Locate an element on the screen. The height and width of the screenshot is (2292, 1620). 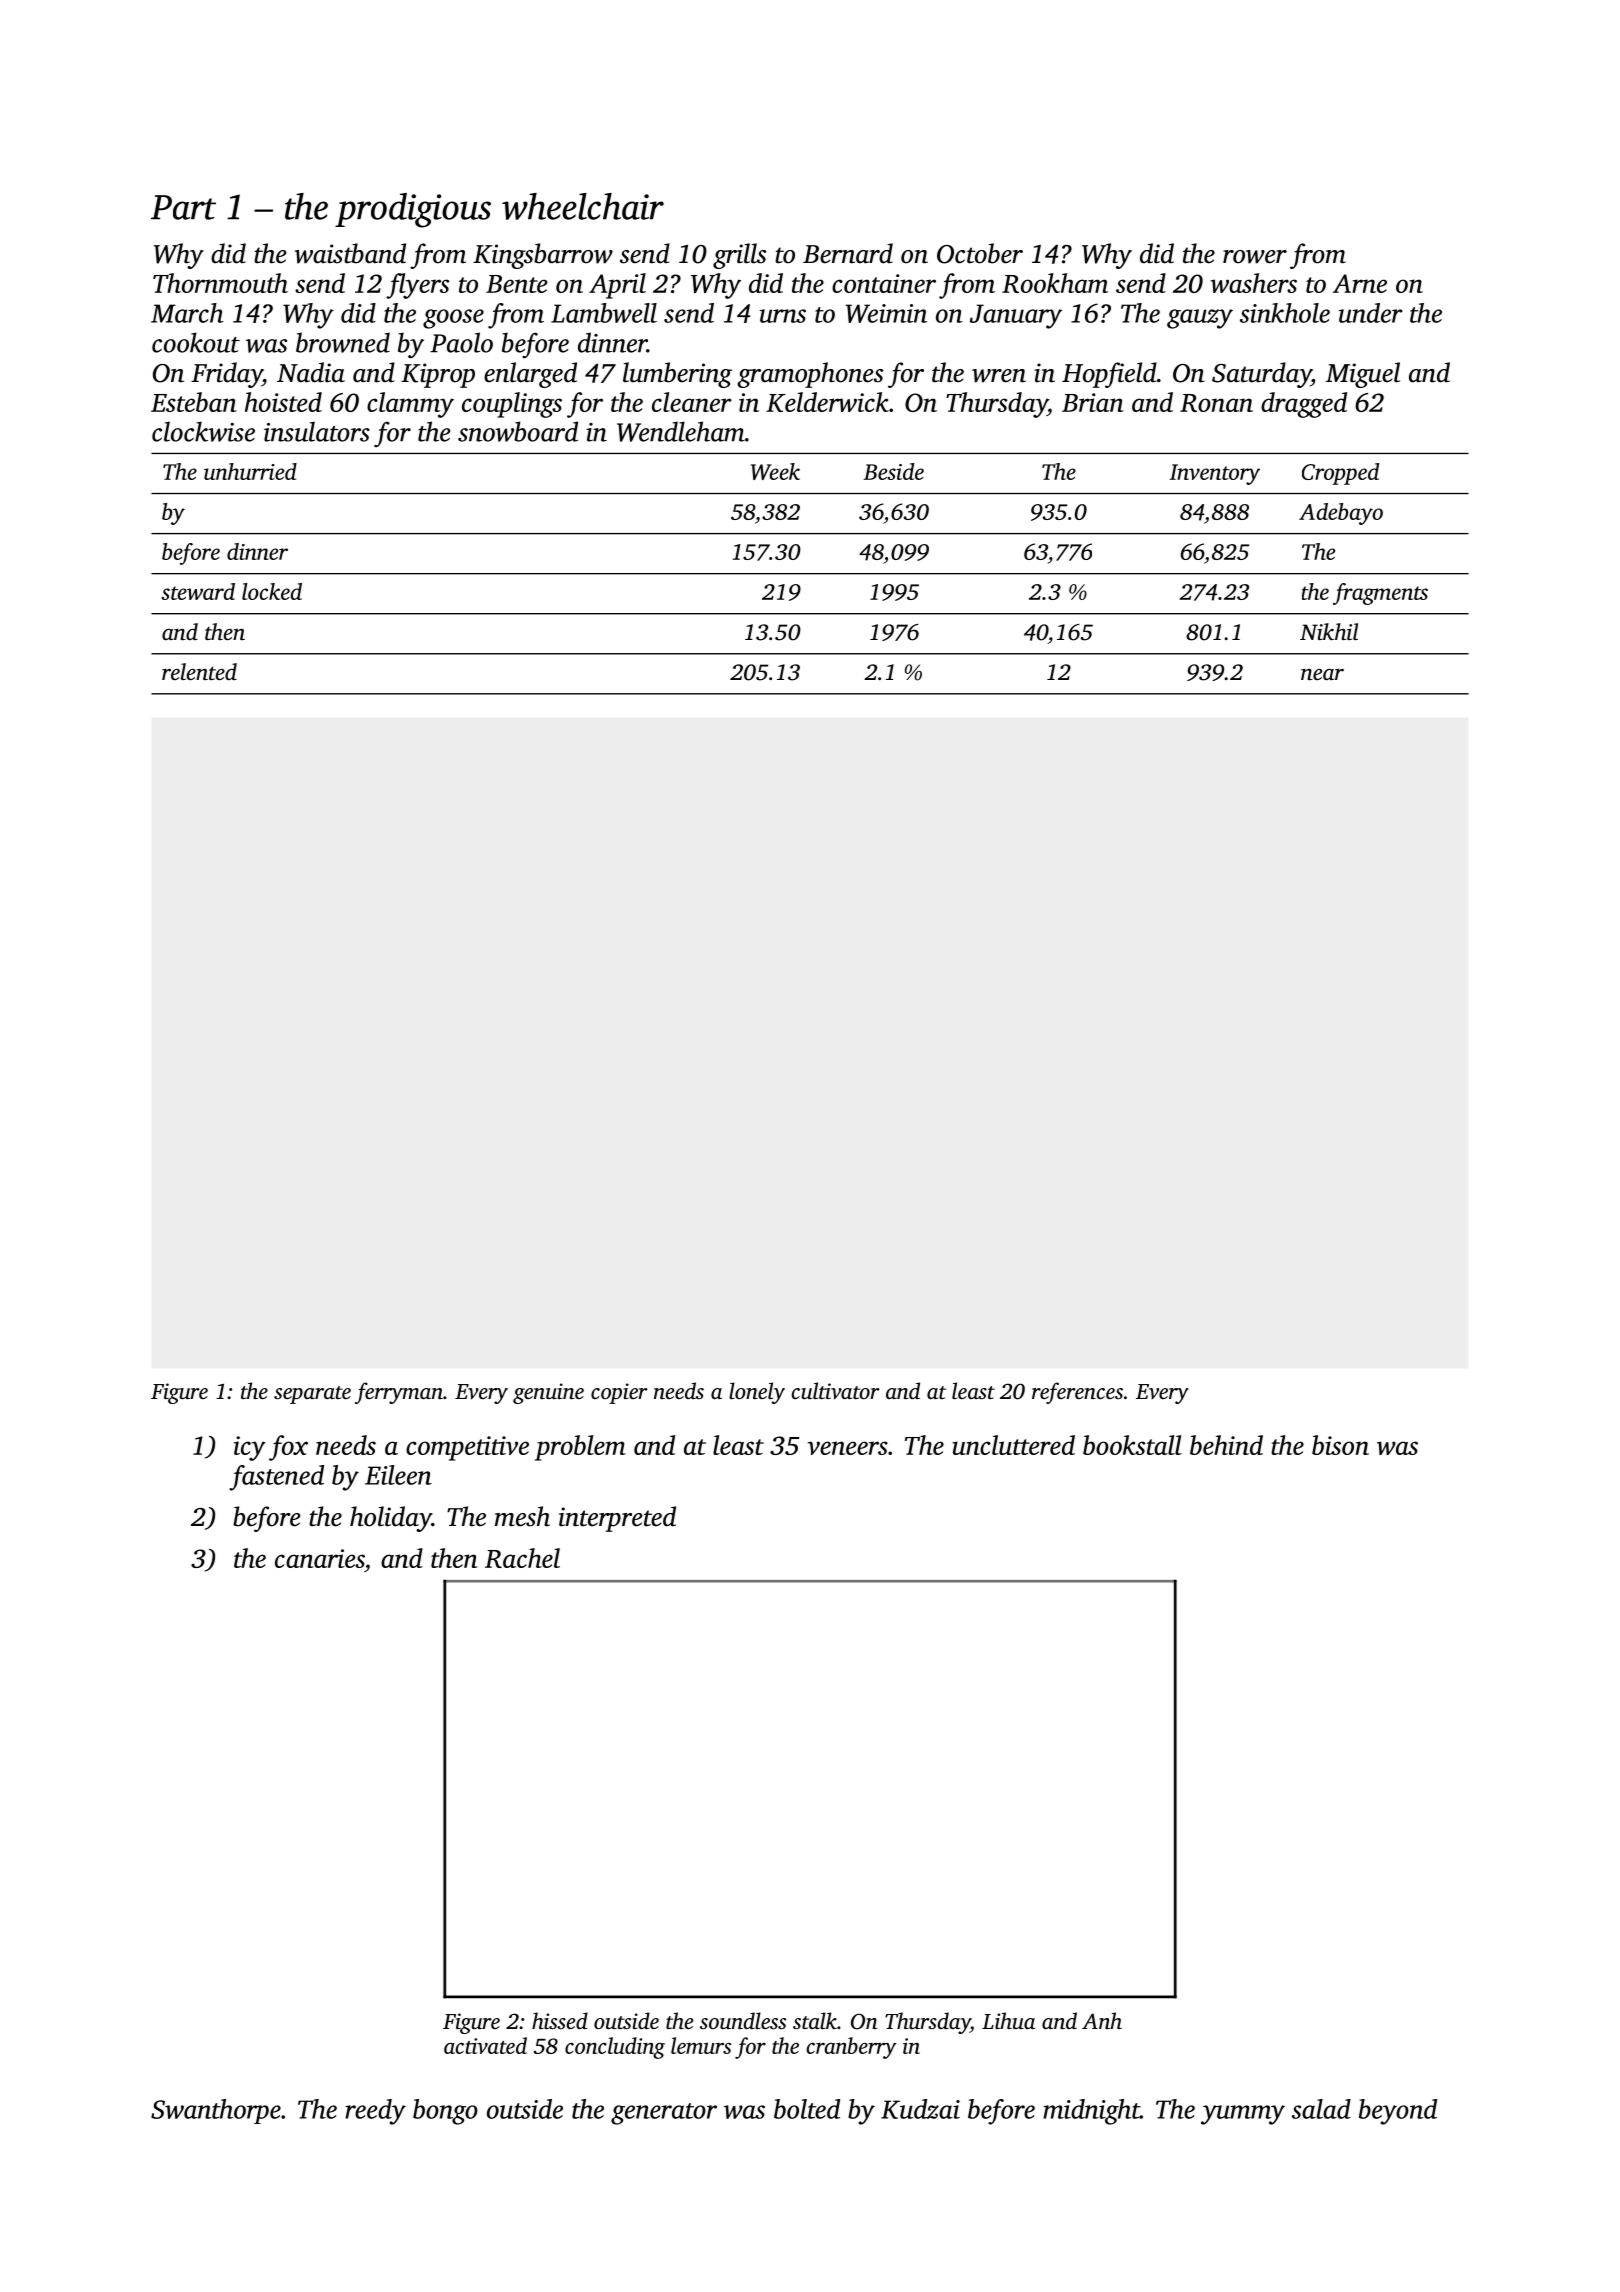
separate is located at coordinates (312, 1395).
